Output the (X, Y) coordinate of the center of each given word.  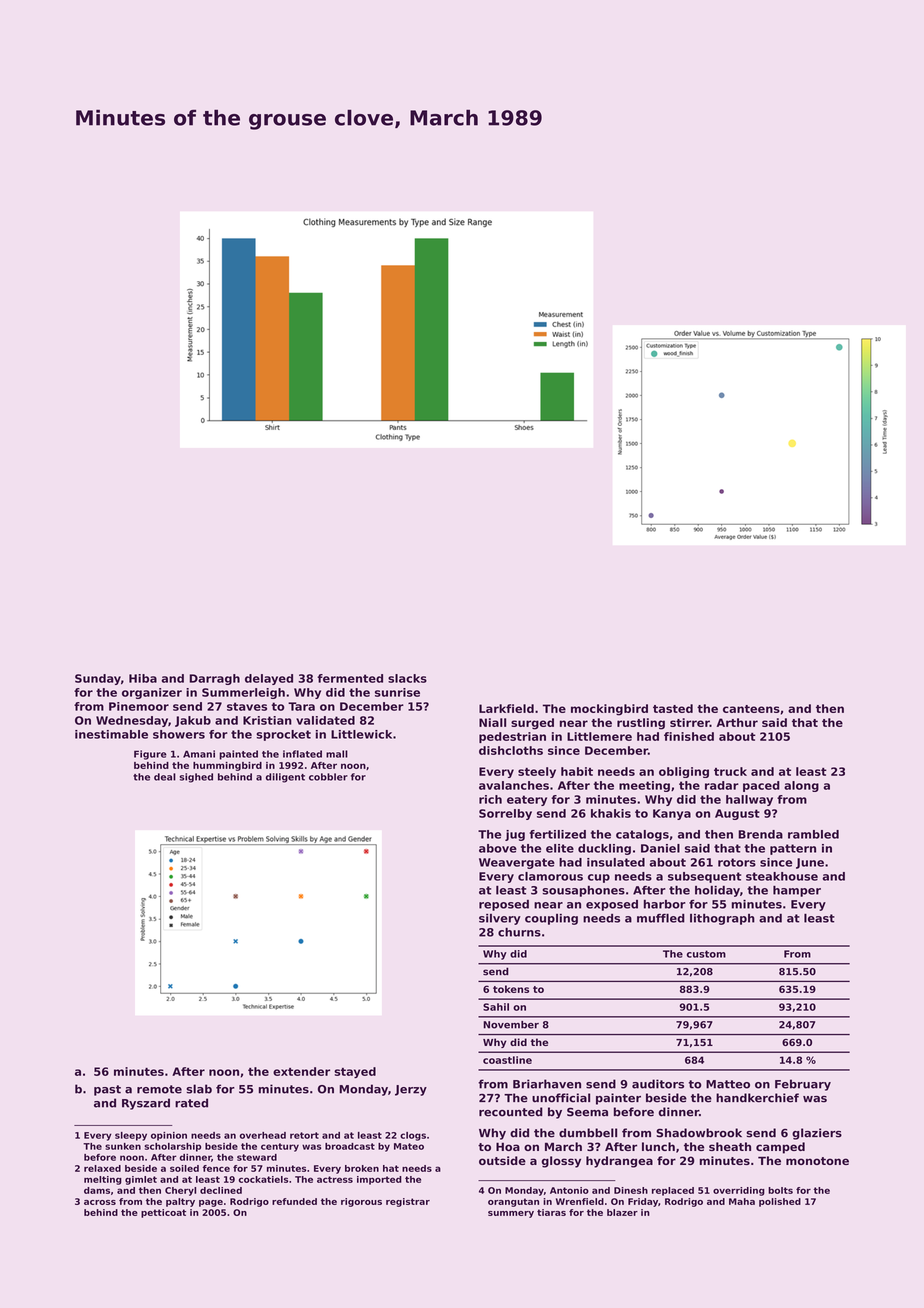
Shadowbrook (699, 1133)
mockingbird (609, 710)
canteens (751, 709)
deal (165, 777)
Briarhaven (547, 1084)
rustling (641, 724)
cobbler (328, 777)
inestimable (111, 734)
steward (257, 1157)
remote (159, 1089)
